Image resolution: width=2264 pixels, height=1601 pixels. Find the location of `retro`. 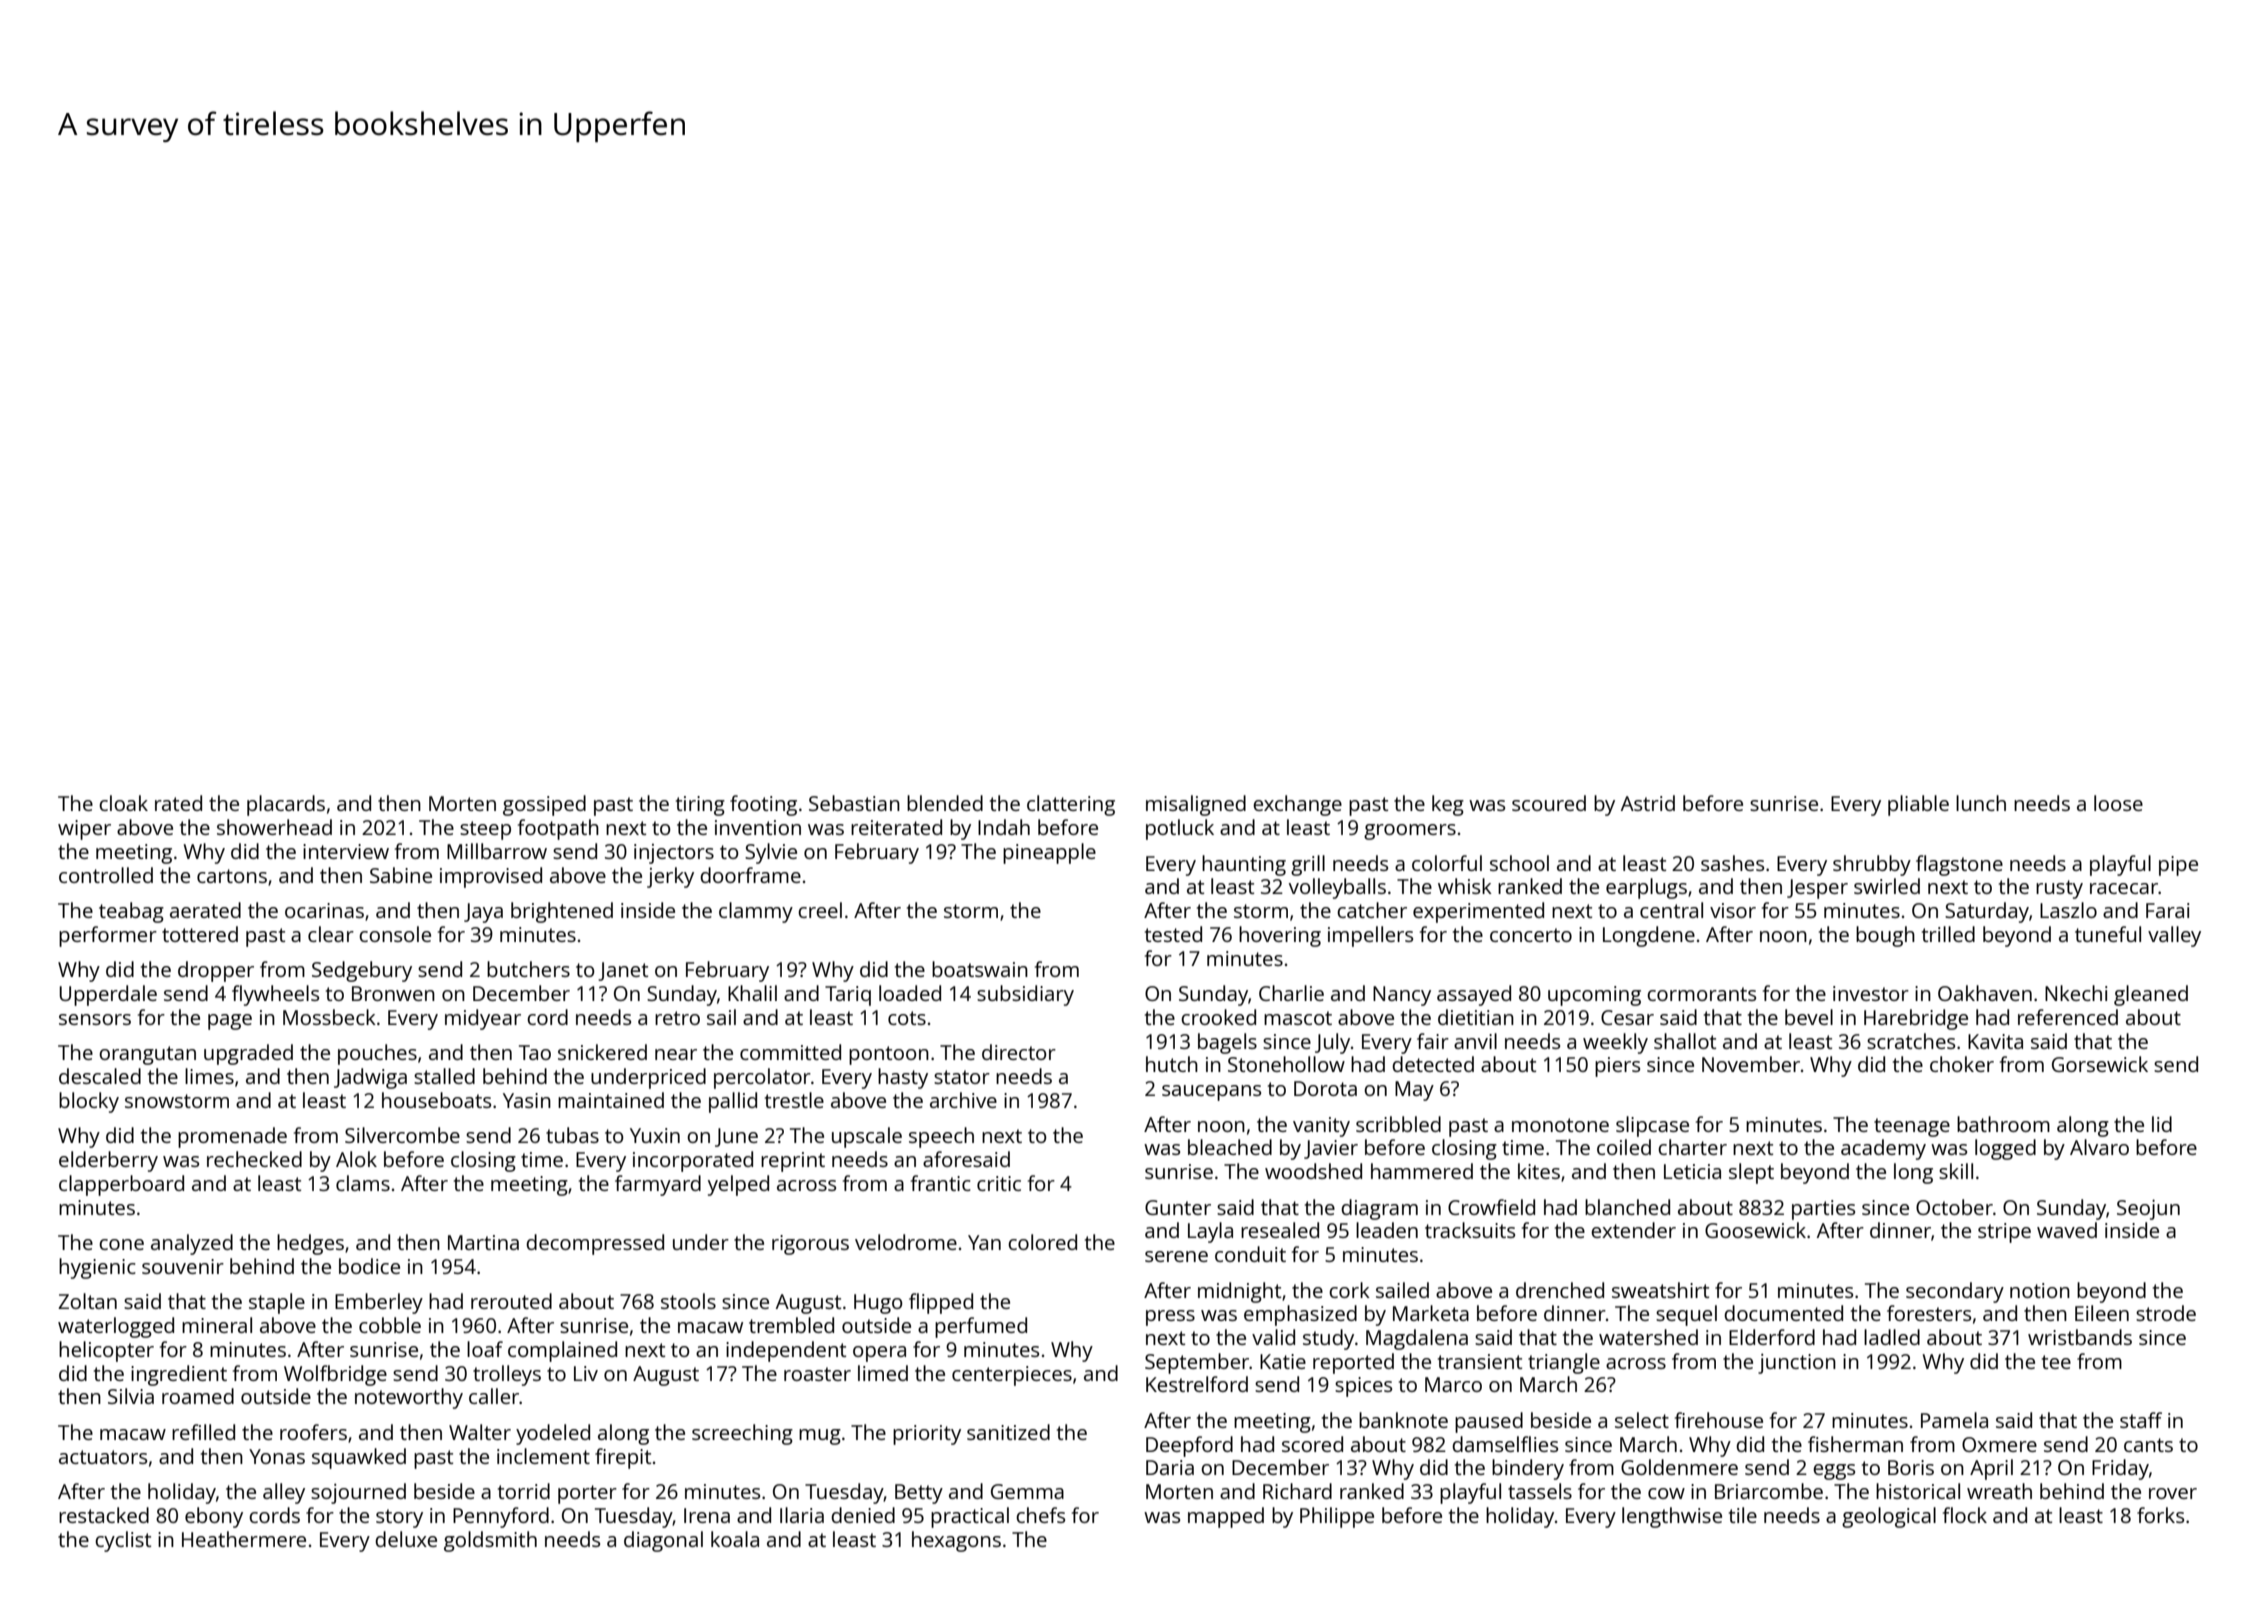

retro is located at coordinates (677, 1018).
